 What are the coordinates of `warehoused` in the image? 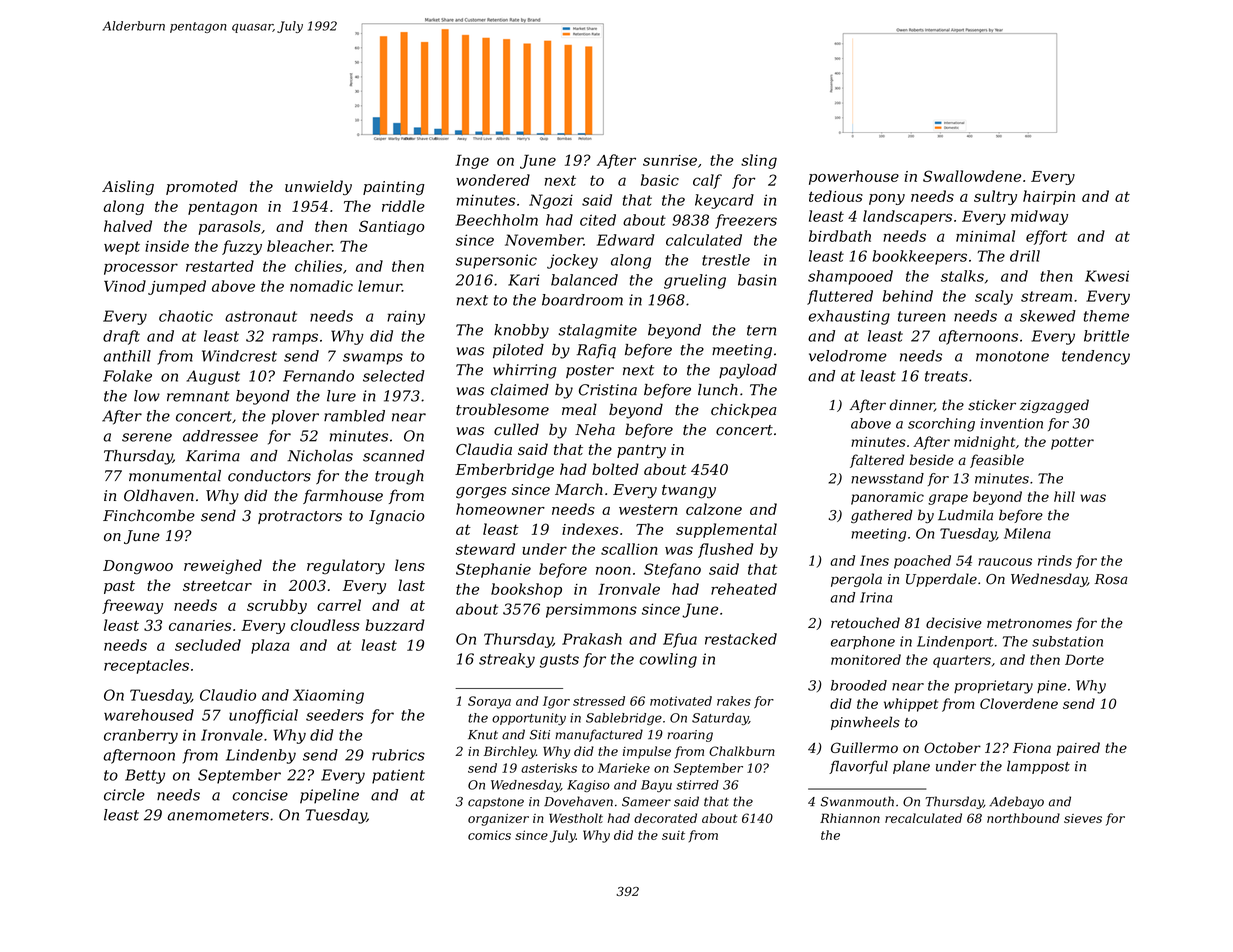 It's located at (149, 715).
